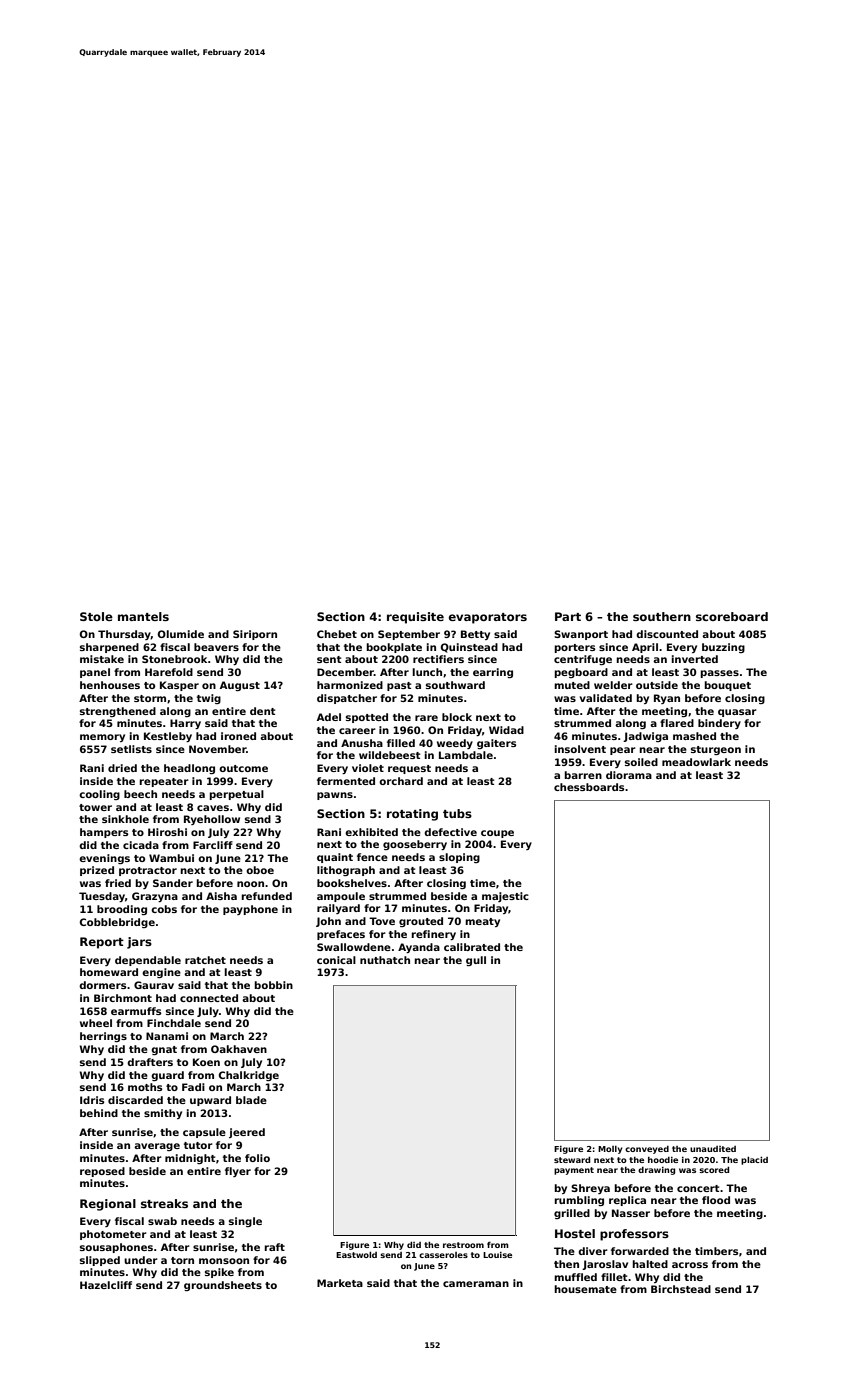  What do you see at coordinates (143, 616) in the image?
I see `mantels` at bounding box center [143, 616].
